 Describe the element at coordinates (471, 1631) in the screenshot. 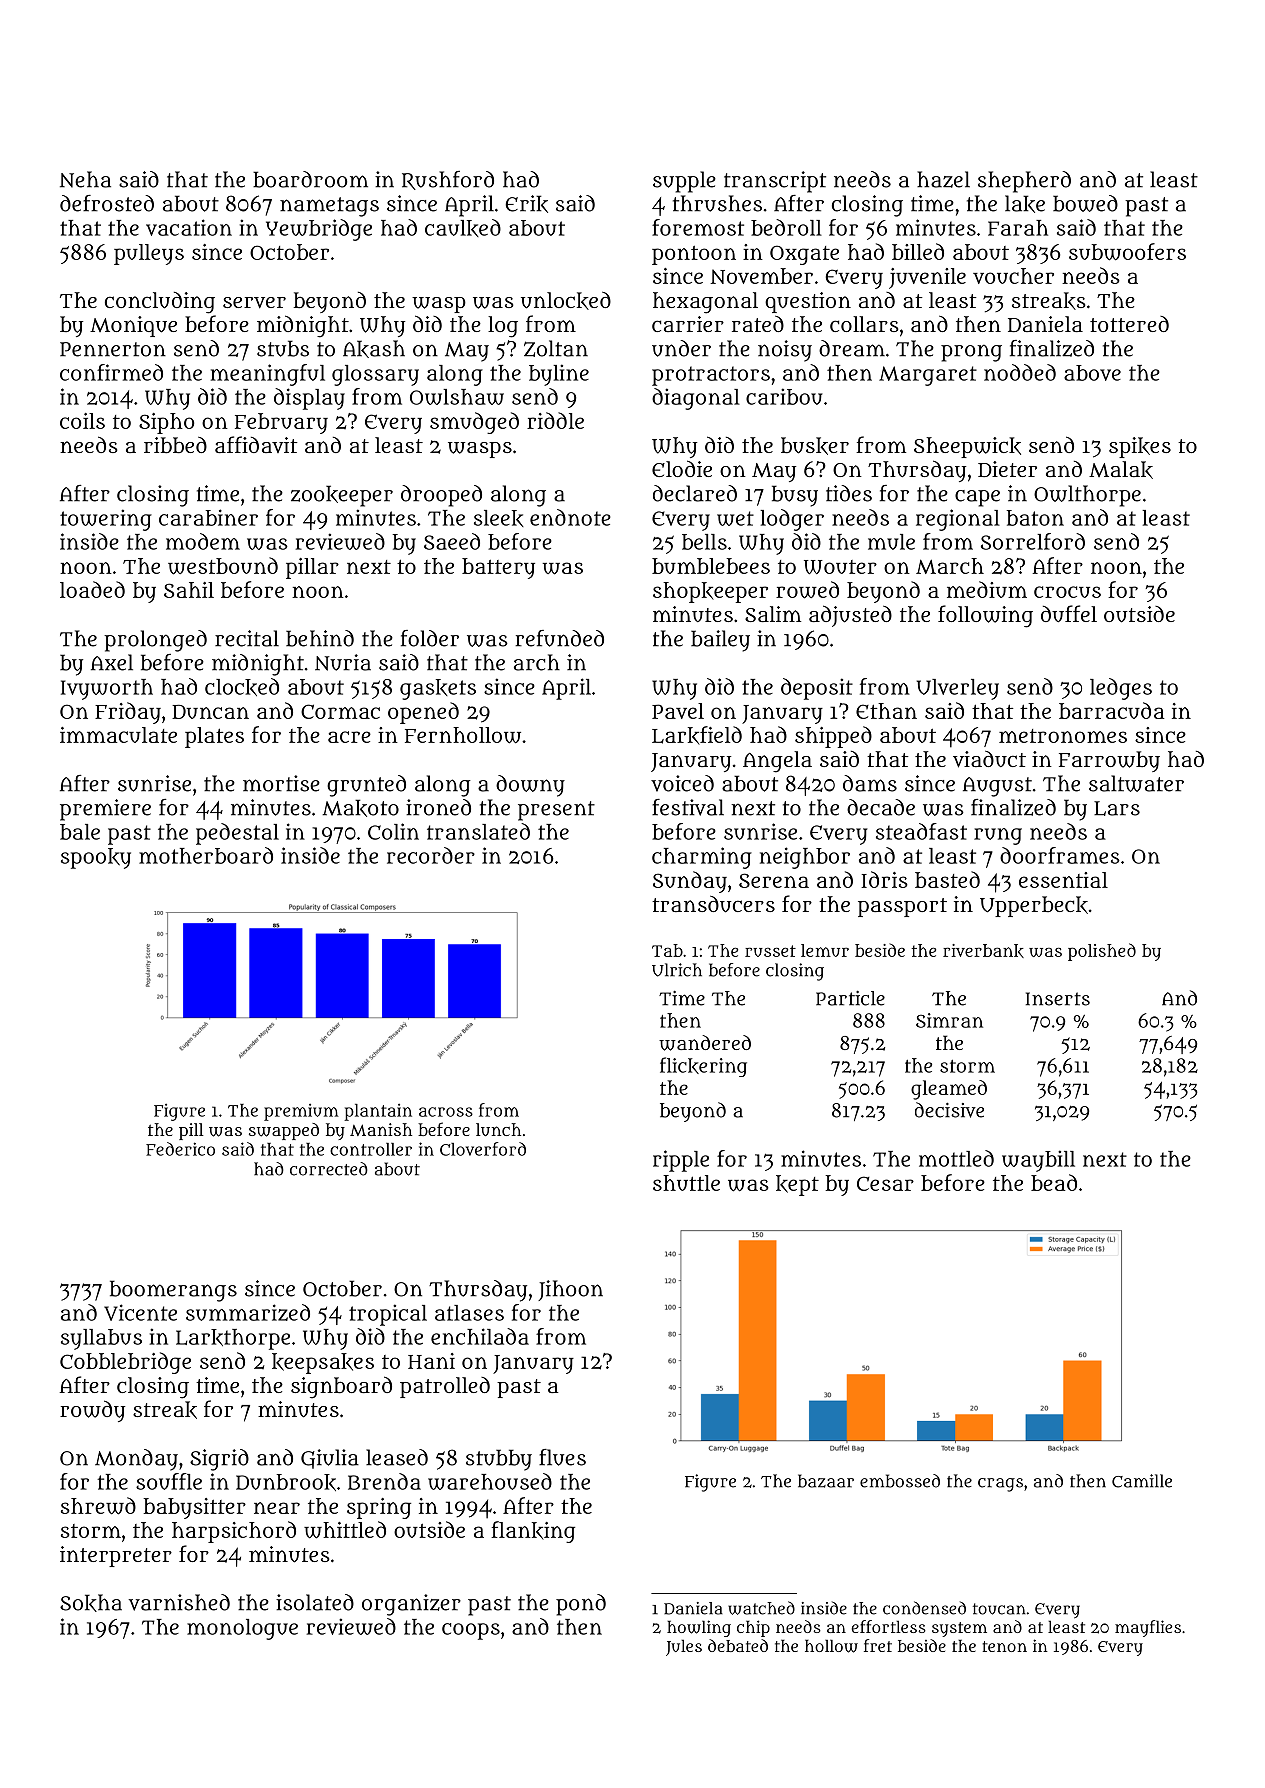

I see `coops` at that location.
